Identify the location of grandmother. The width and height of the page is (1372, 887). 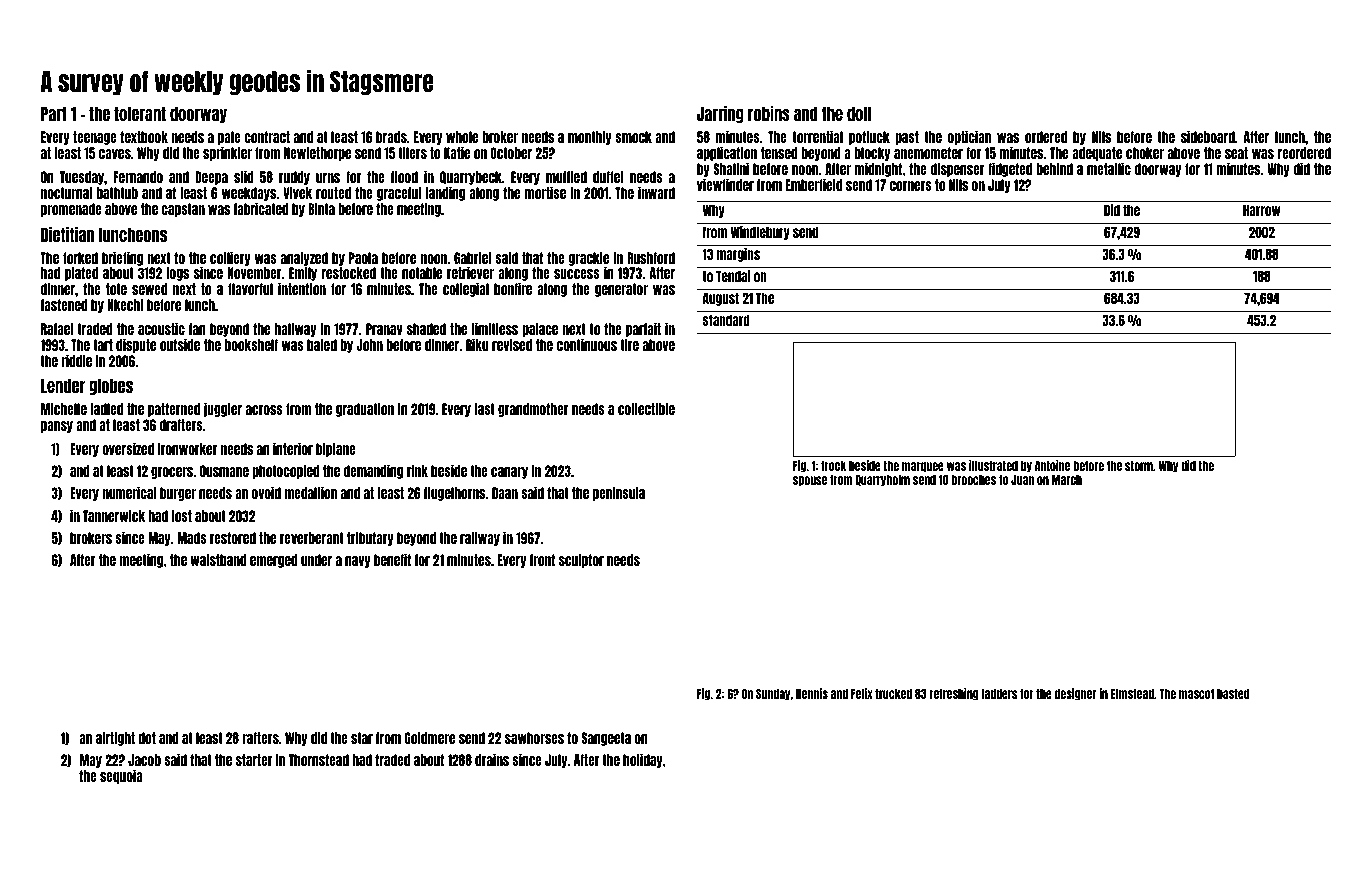
(533, 410).
